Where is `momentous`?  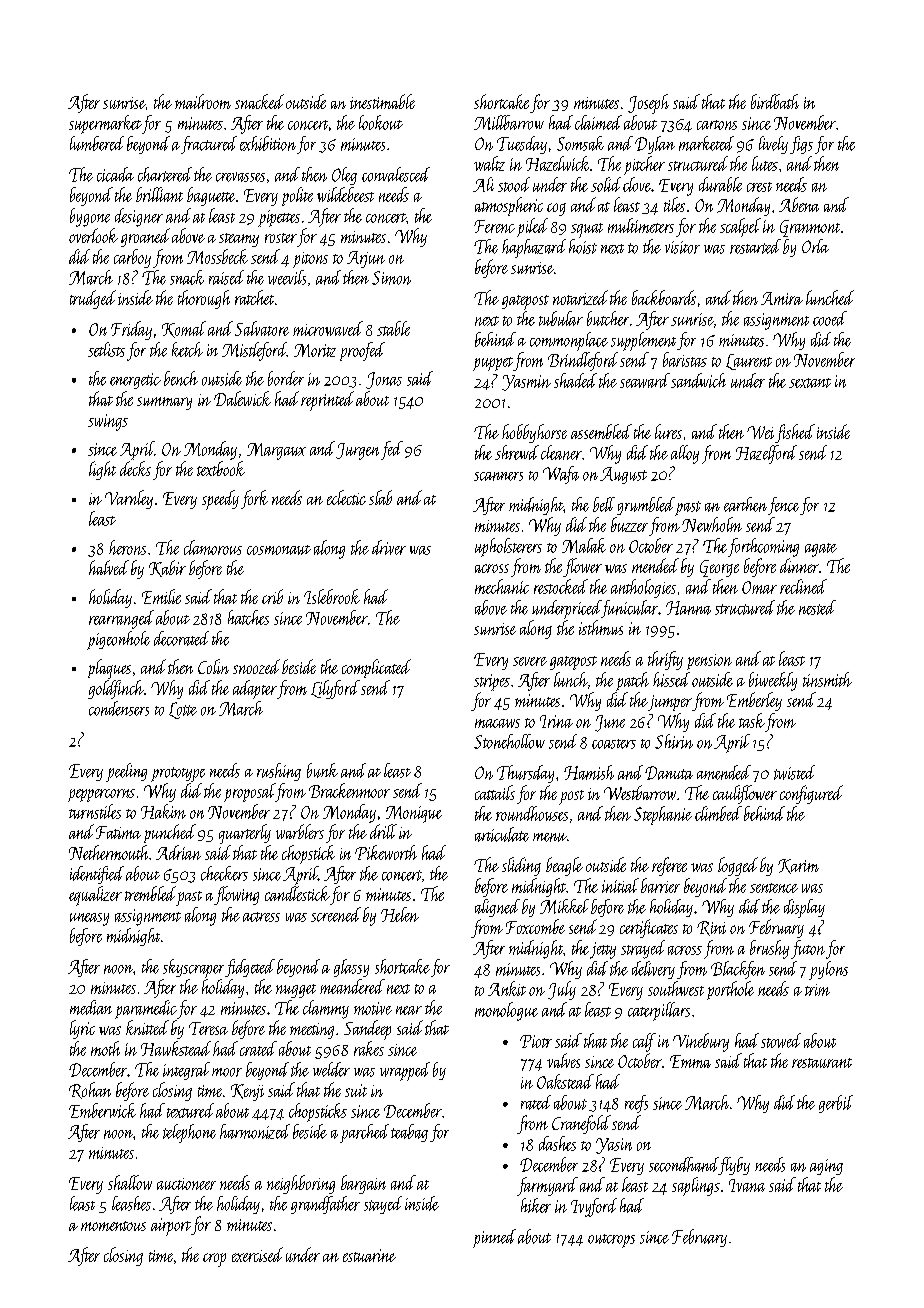
momentous is located at coordinates (113, 1226).
